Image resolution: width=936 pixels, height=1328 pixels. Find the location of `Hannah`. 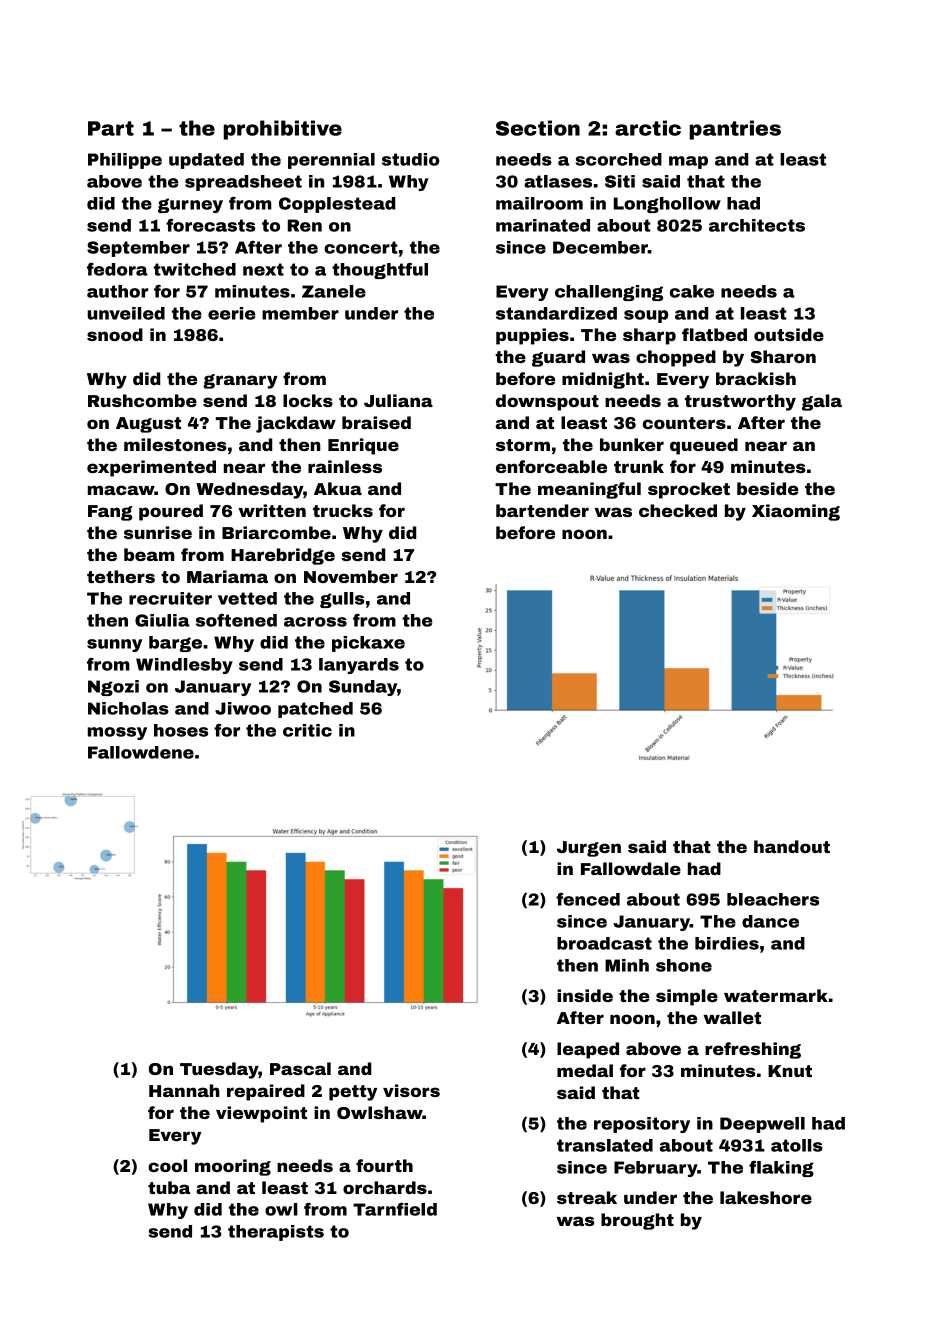

Hannah is located at coordinates (184, 1090).
